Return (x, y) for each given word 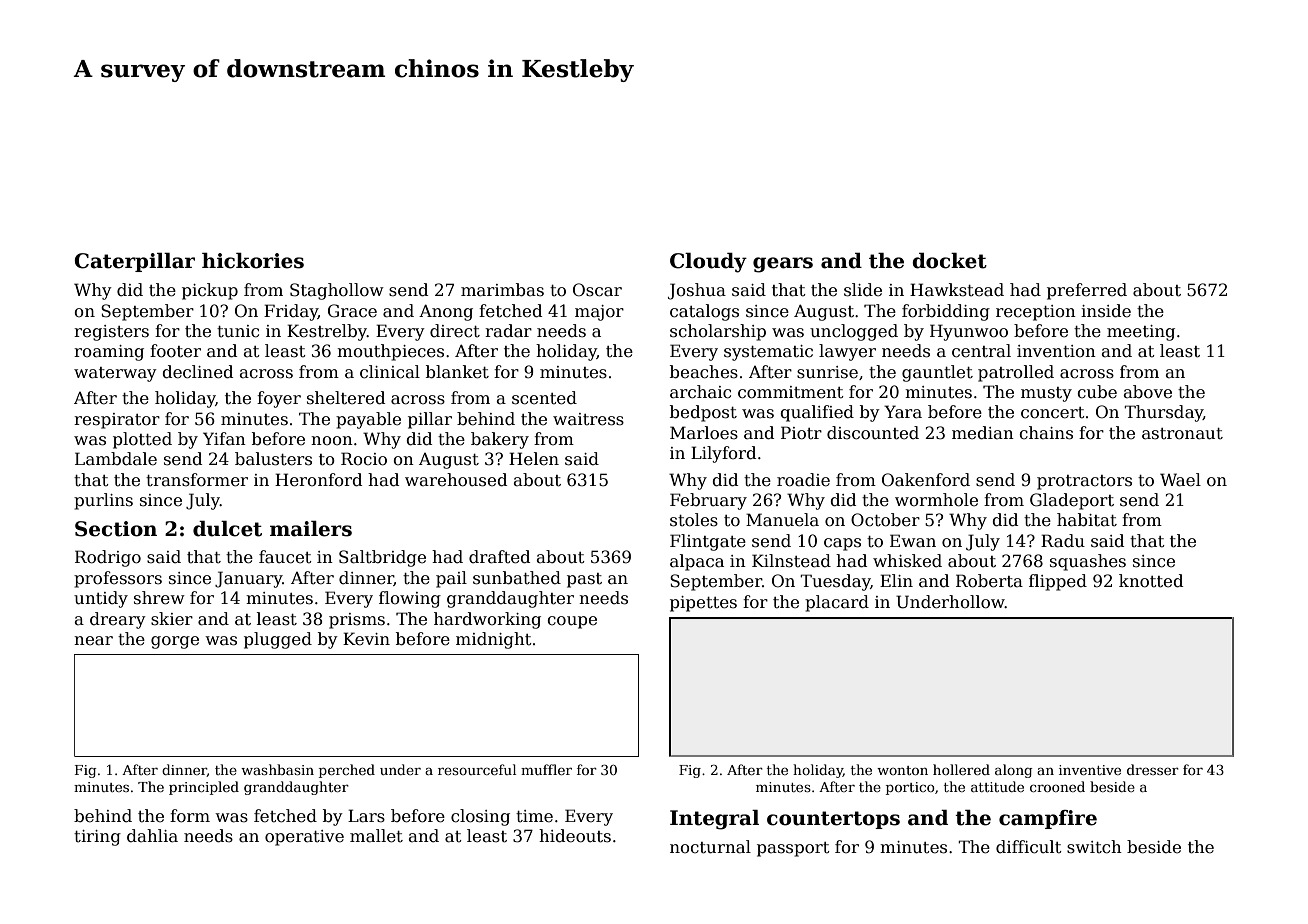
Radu (1063, 541)
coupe (572, 622)
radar (508, 331)
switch (1094, 847)
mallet (376, 836)
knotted (1151, 581)
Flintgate (708, 542)
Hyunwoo (969, 332)
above (1148, 392)
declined (197, 372)
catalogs (704, 312)
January (248, 579)
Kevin (366, 639)
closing (480, 817)
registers (111, 333)
